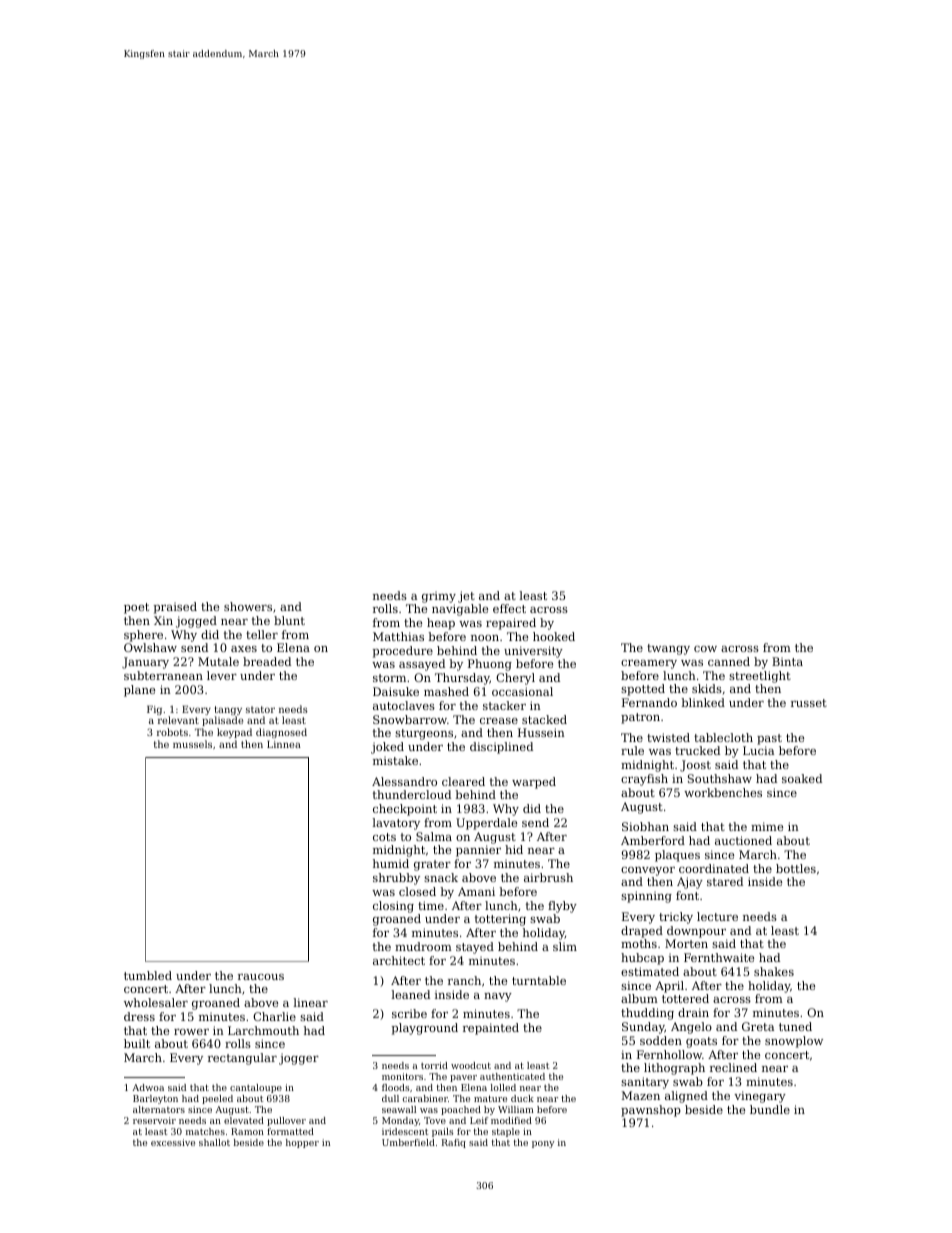 Image resolution: width=952 pixels, height=1233 pixels. What do you see at coordinates (262, 634) in the screenshot?
I see `teller` at bounding box center [262, 634].
